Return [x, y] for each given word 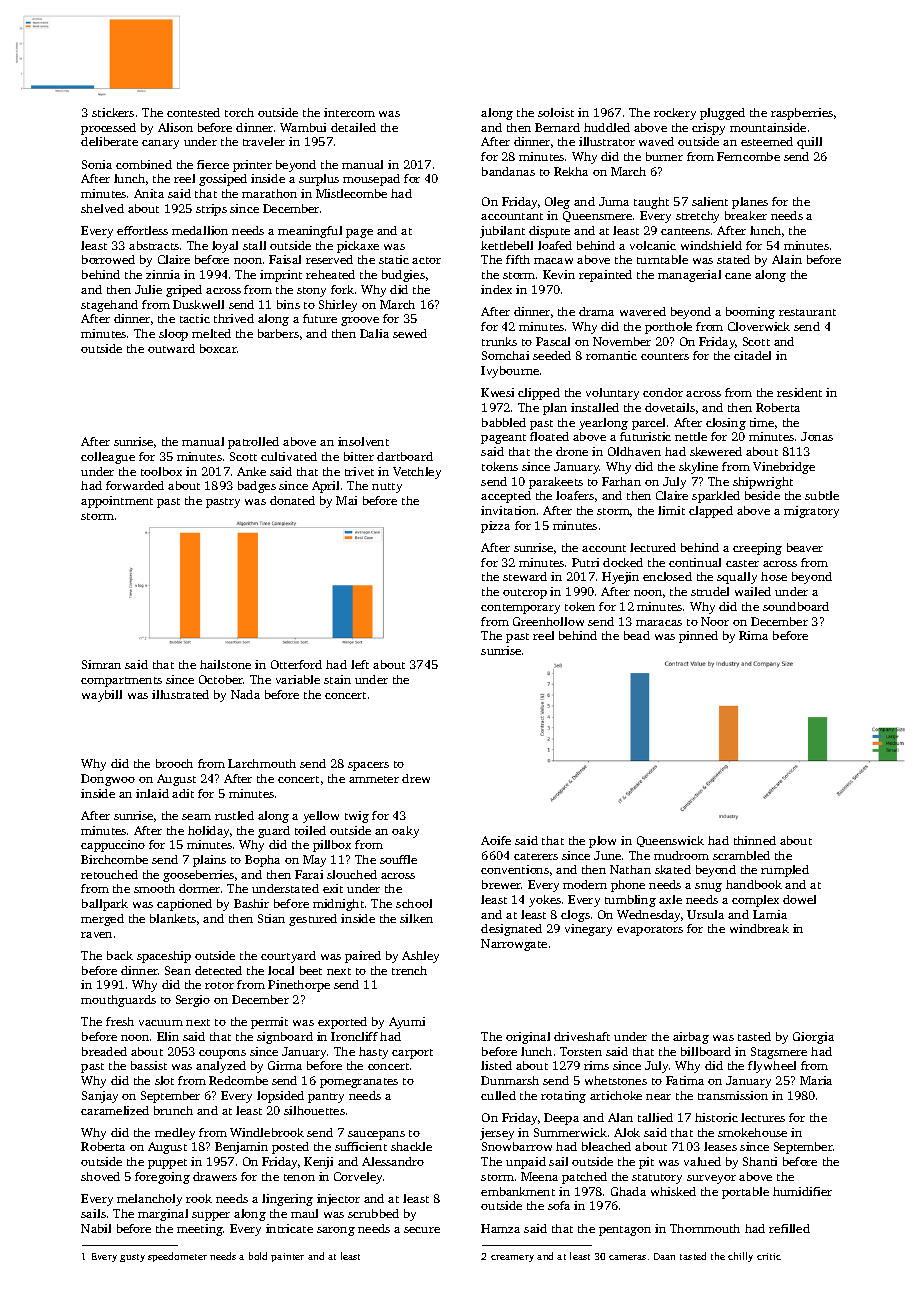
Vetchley [417, 473]
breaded [104, 1051]
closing [726, 424]
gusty [132, 1258]
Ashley [420, 957]
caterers [536, 856]
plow [602, 842]
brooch [174, 763]
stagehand [109, 306]
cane [738, 276]
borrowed [108, 259]
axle [670, 899]
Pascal [553, 341]
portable [745, 1193]
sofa [559, 1205]
